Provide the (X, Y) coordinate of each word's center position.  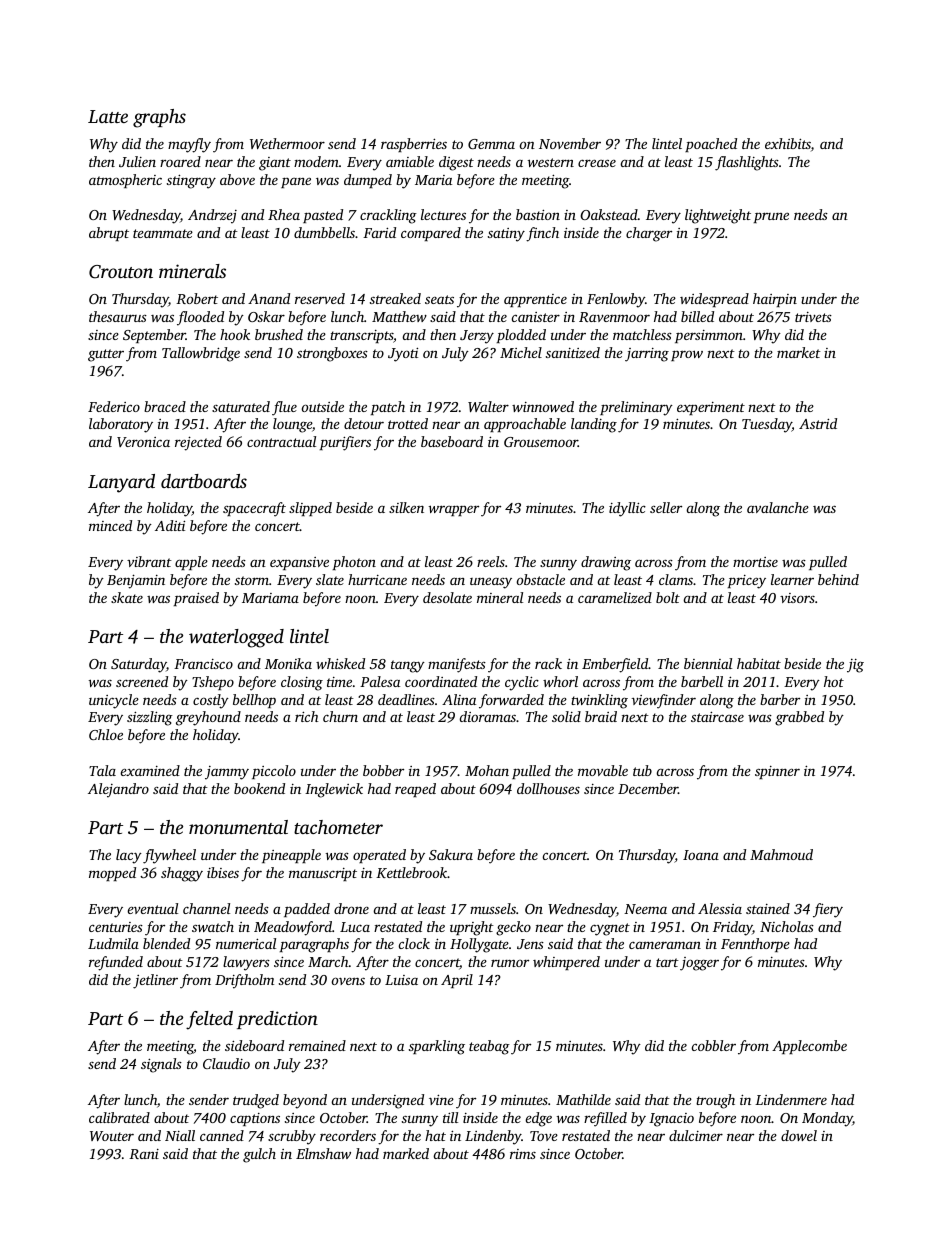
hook (235, 334)
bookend (259, 788)
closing (302, 683)
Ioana (701, 855)
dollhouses (548, 788)
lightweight (718, 216)
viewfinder (664, 701)
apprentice (535, 300)
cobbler (714, 1045)
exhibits (788, 143)
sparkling (437, 1047)
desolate (447, 597)
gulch (259, 1155)
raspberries (414, 145)
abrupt (109, 234)
